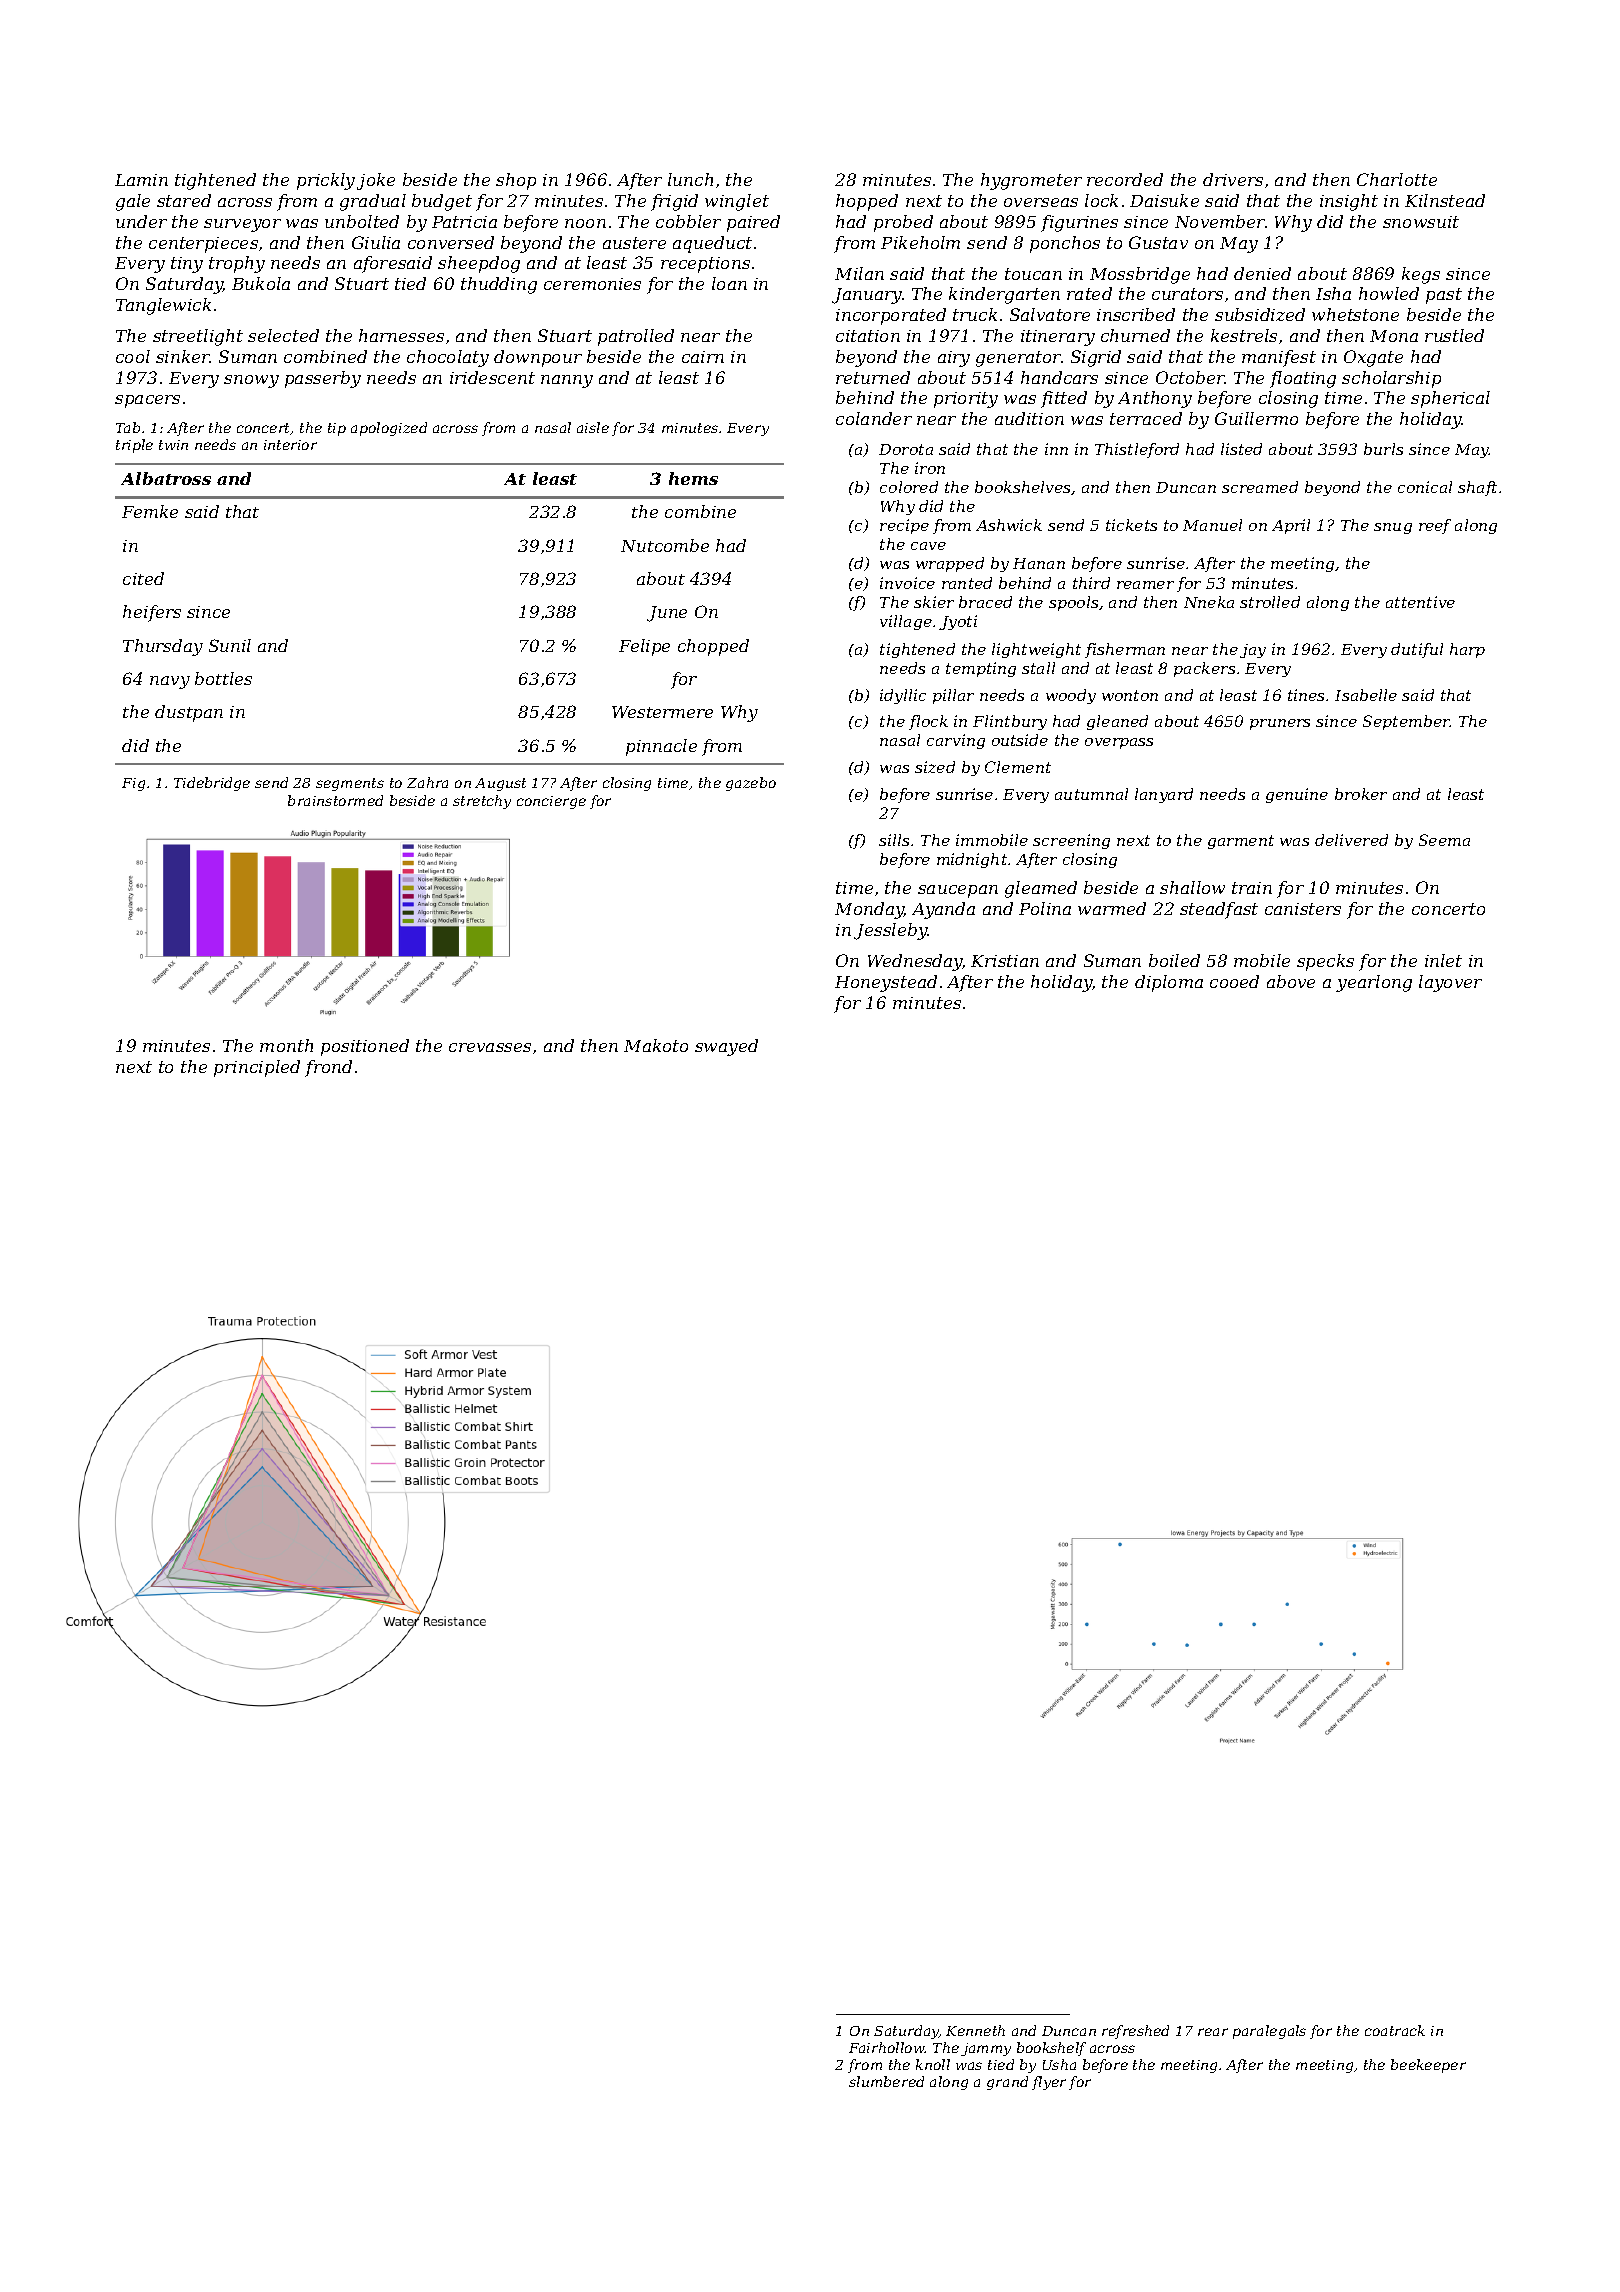 The image size is (1620, 2292). I want to click on hygrometer, so click(1031, 181).
